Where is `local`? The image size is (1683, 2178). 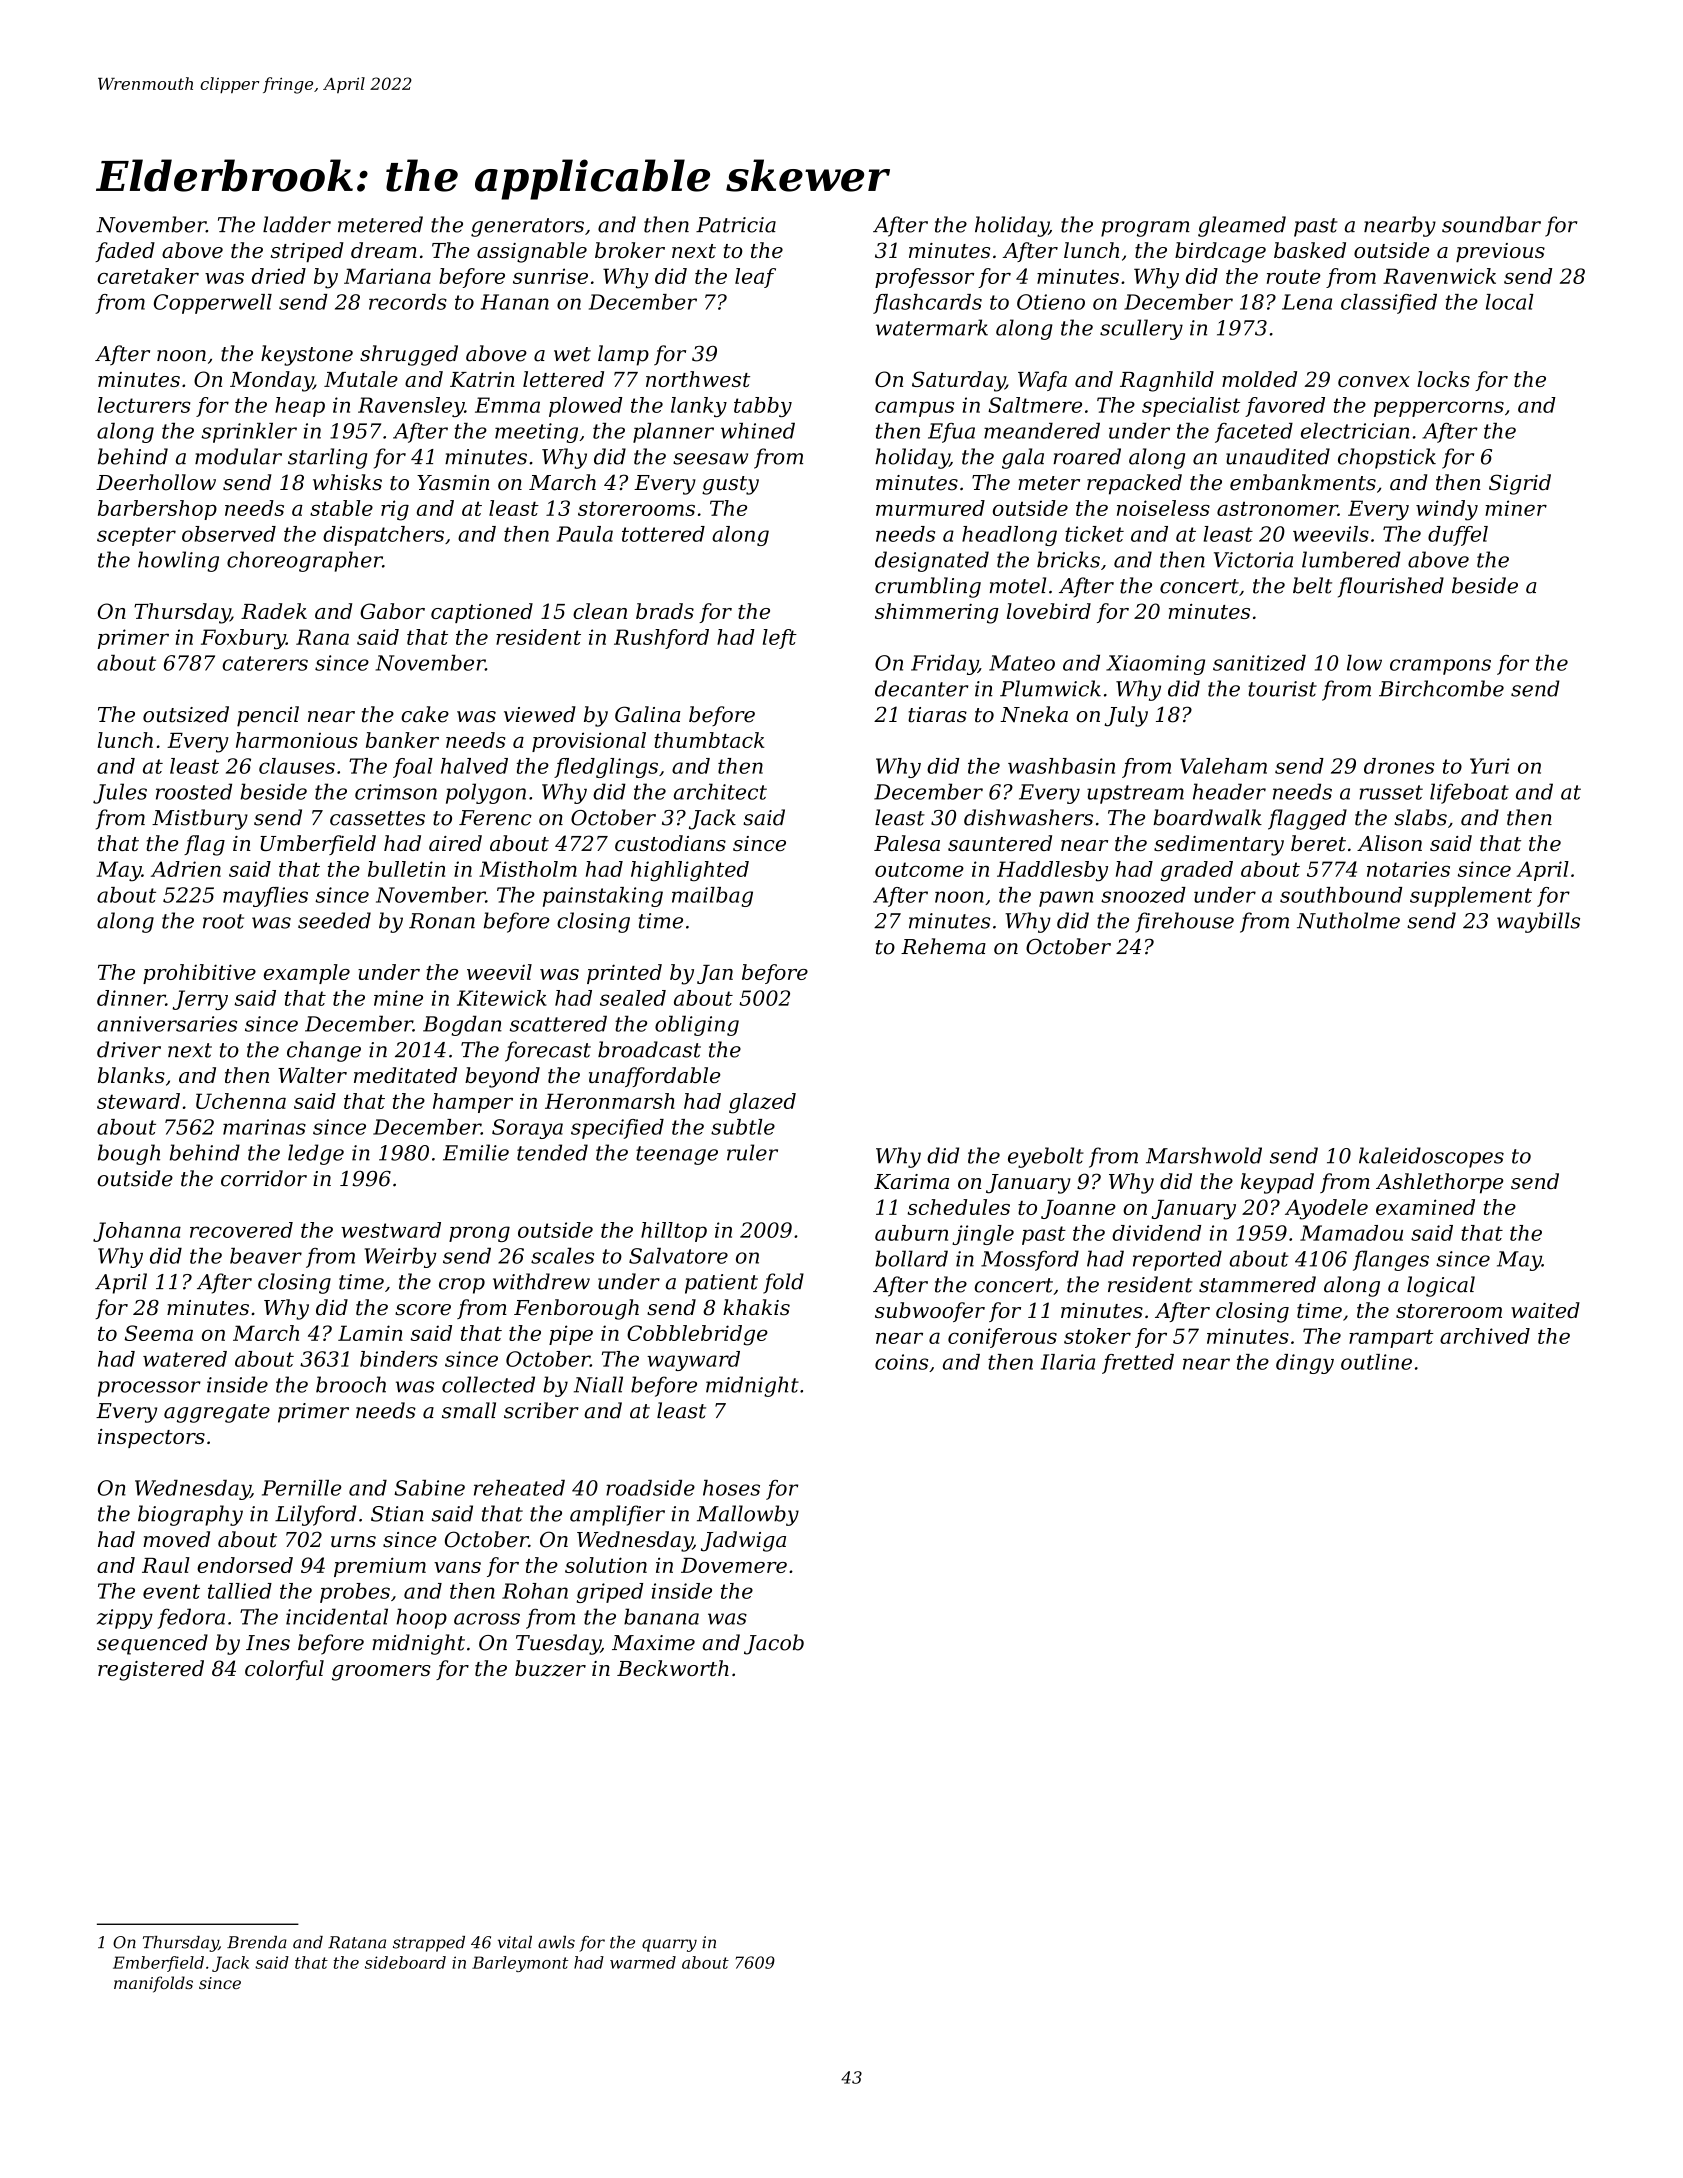
local is located at coordinates (1509, 302).
